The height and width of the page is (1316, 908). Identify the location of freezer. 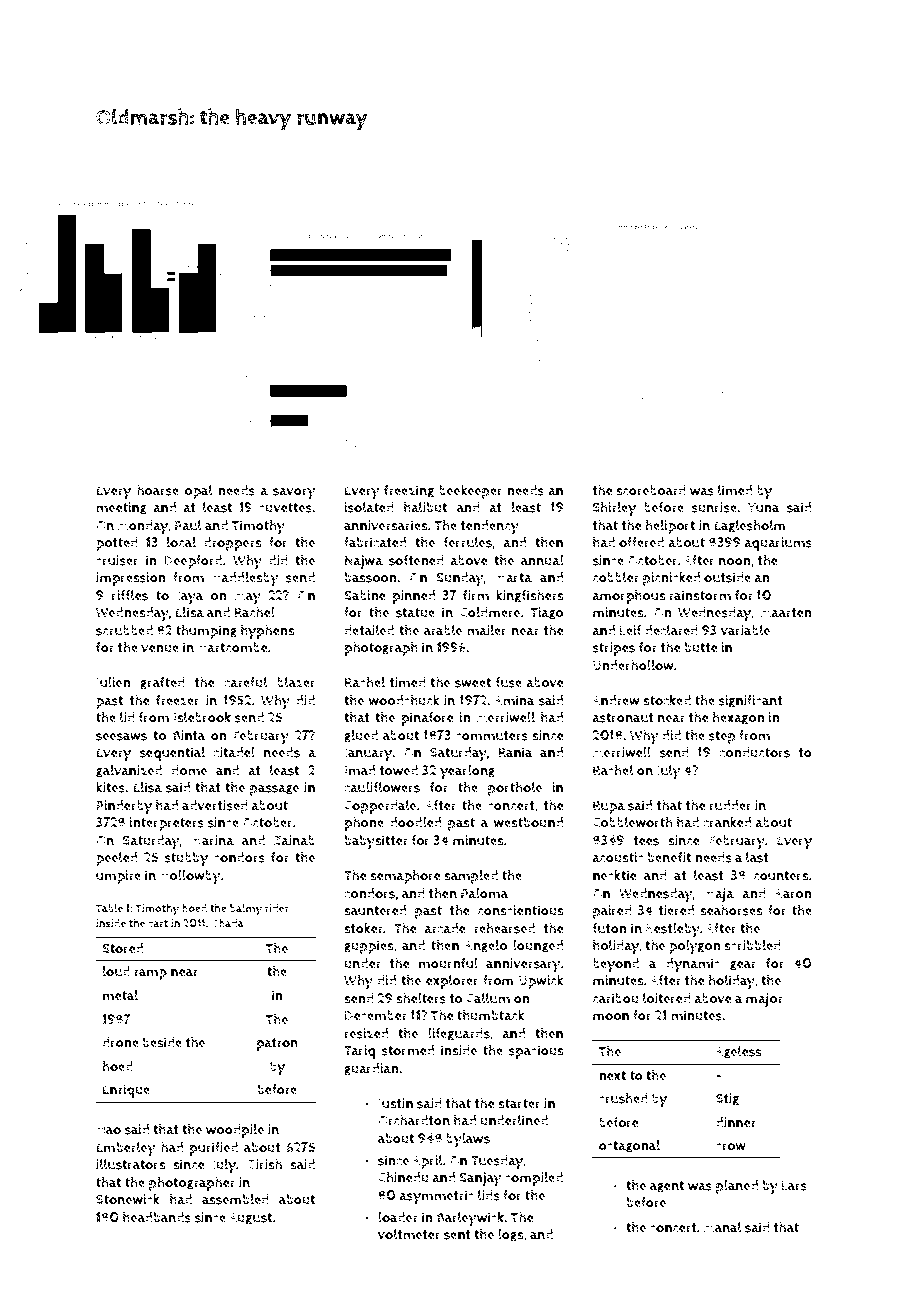
(178, 700).
